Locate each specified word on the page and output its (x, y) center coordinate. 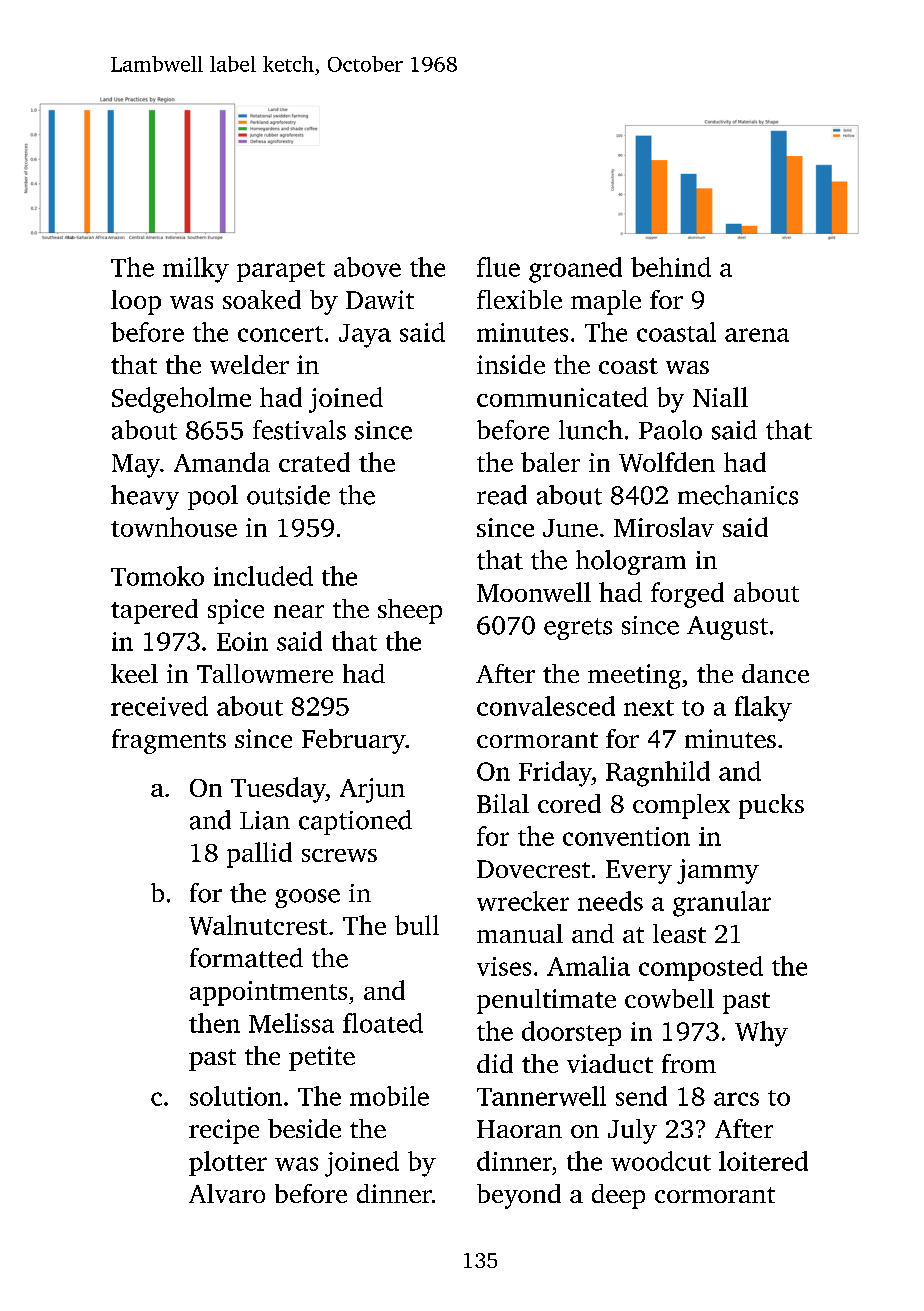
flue (498, 267)
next (649, 708)
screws (339, 855)
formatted (246, 958)
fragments (169, 741)
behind (671, 267)
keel (134, 673)
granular (722, 904)
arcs (736, 1099)
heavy (145, 497)
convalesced (546, 706)
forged (687, 595)
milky (196, 270)
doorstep (571, 1033)
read (502, 495)
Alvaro (227, 1193)
